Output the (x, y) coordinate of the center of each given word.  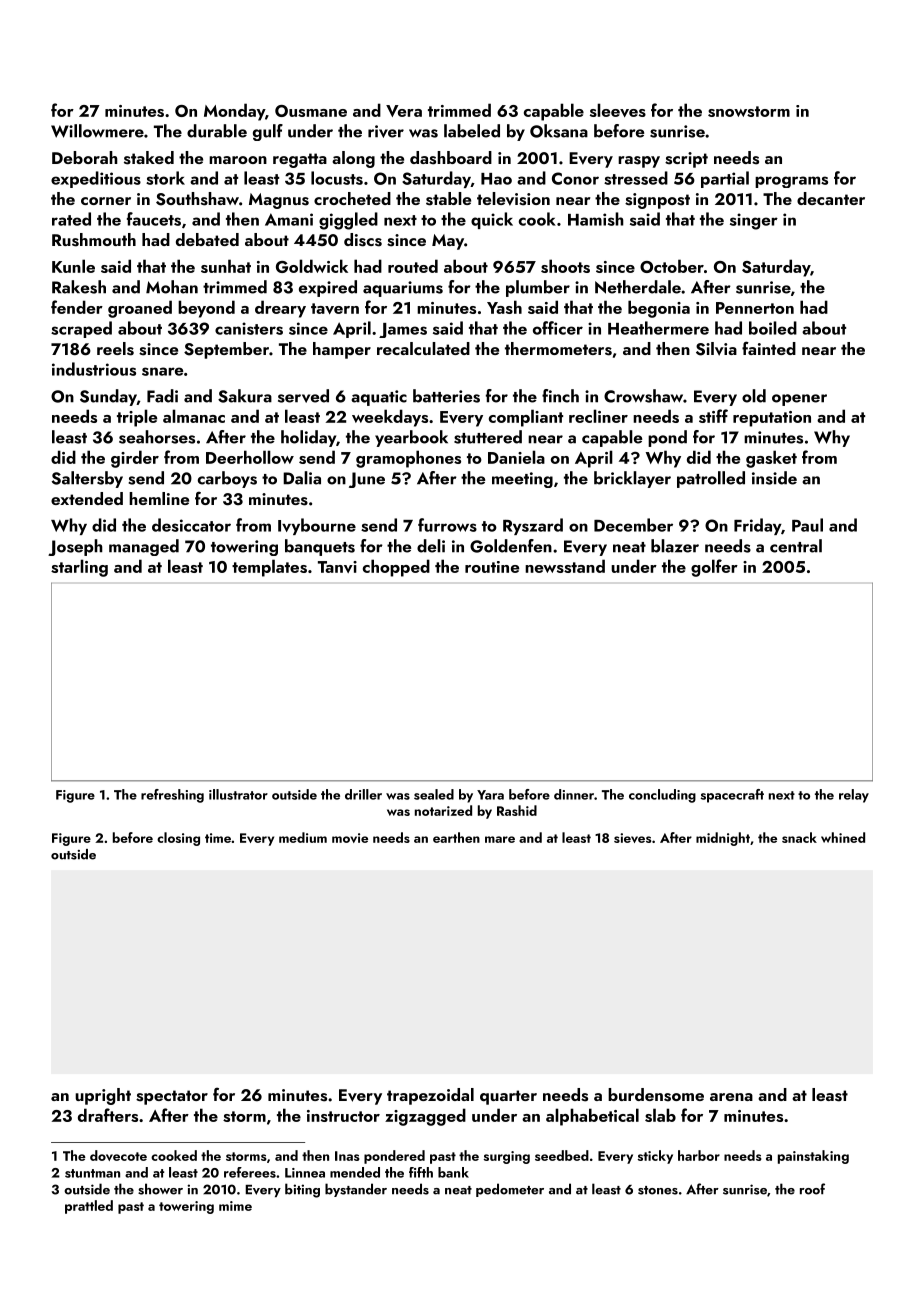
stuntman (92, 1173)
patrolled (711, 479)
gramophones (408, 459)
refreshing (172, 796)
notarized (443, 810)
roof (812, 1189)
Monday (234, 112)
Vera (404, 111)
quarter (508, 1097)
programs (791, 182)
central (796, 546)
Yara (490, 795)
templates (269, 568)
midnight (723, 839)
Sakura (245, 396)
